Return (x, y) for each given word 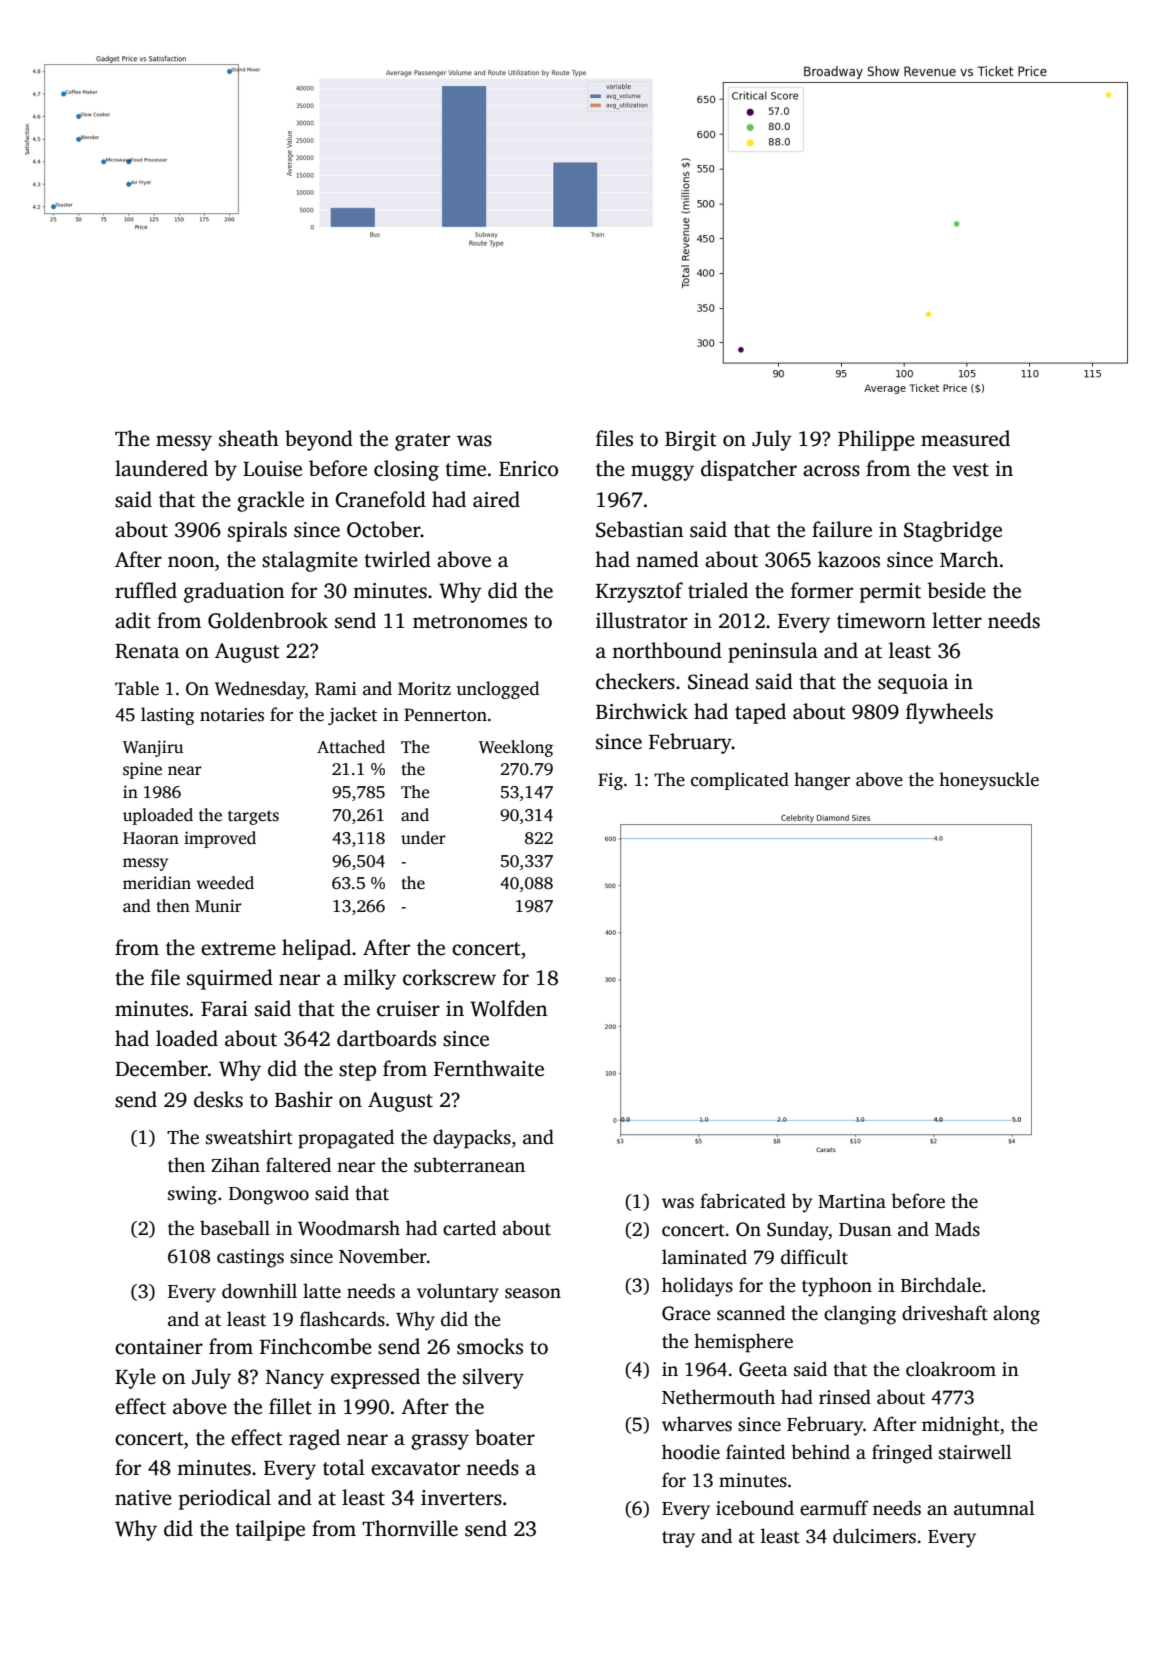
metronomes (470, 622)
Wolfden (509, 1008)
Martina (852, 1201)
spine (142, 770)
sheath (249, 438)
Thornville (410, 1528)
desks (218, 1099)
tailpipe (270, 1530)
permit (890, 593)
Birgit (691, 441)
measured (965, 438)
